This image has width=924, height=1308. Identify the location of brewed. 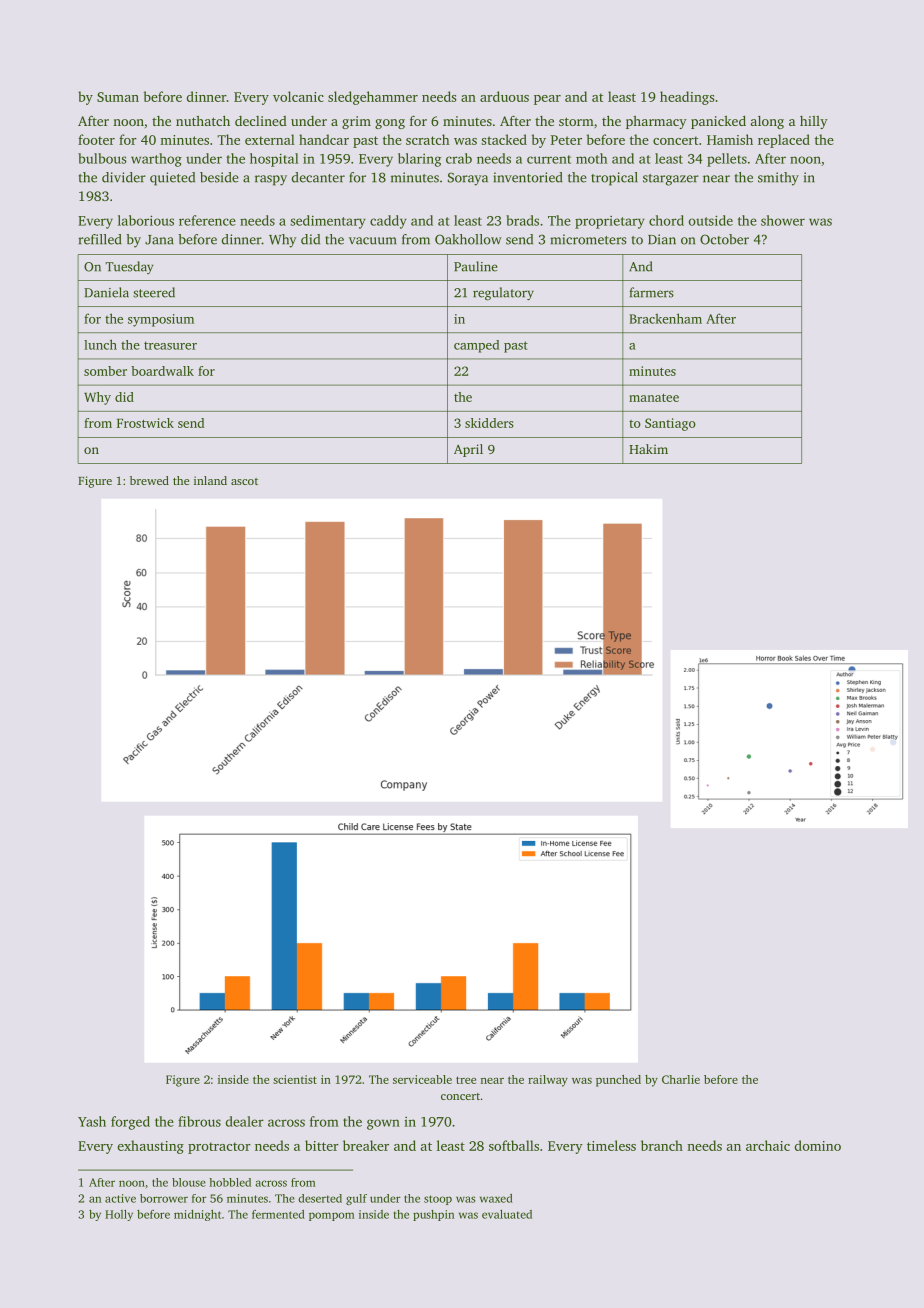
(149, 480).
